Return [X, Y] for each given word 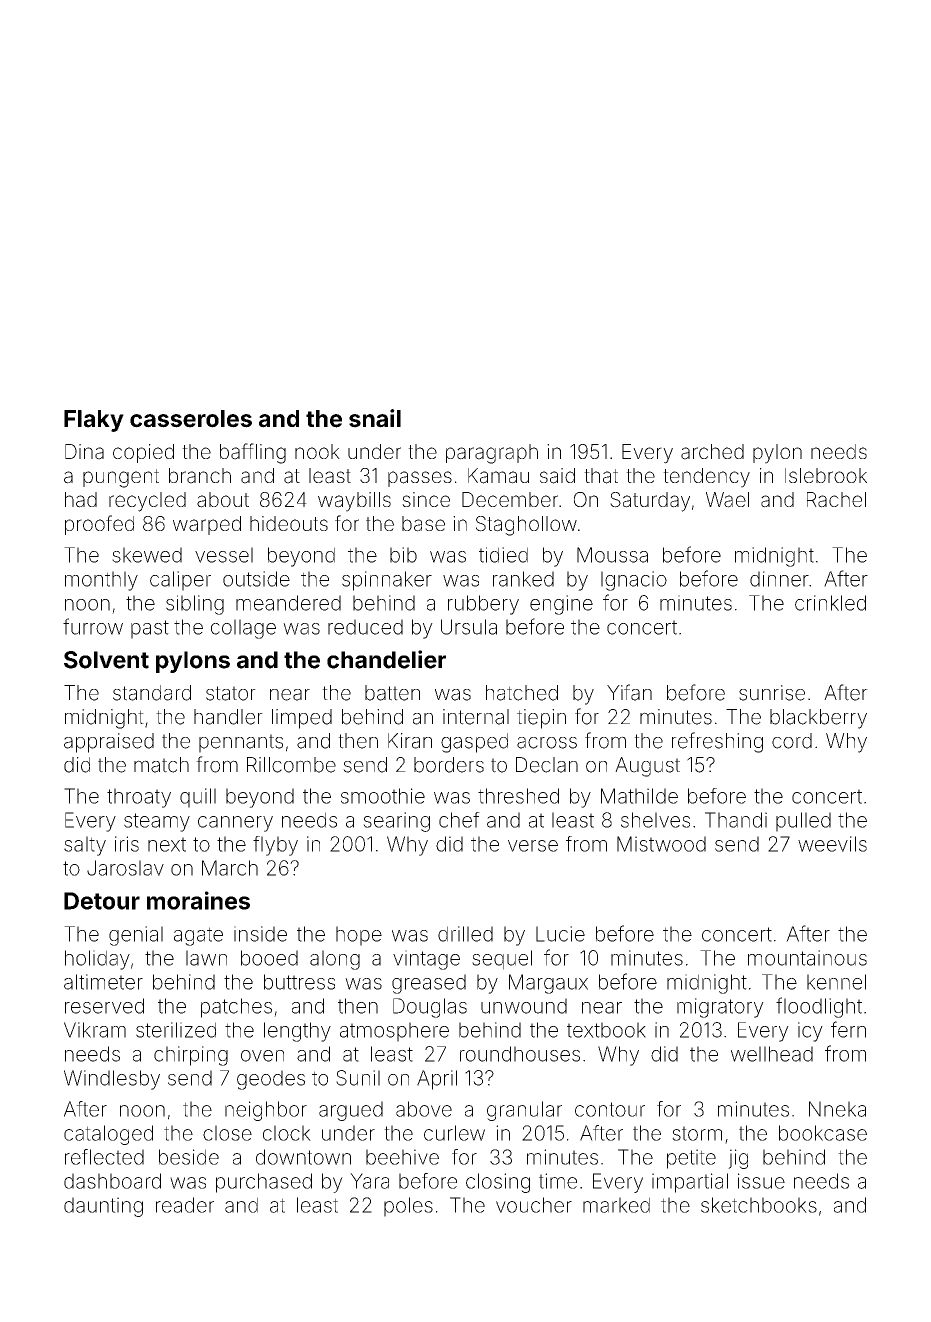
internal [476, 717]
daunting [103, 1207]
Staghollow [526, 526]
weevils [832, 844]
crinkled [830, 603]
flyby [275, 846]
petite [691, 1159]
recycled [147, 502]
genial [136, 936]
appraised [109, 743]
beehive [402, 1157]
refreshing [717, 742]
